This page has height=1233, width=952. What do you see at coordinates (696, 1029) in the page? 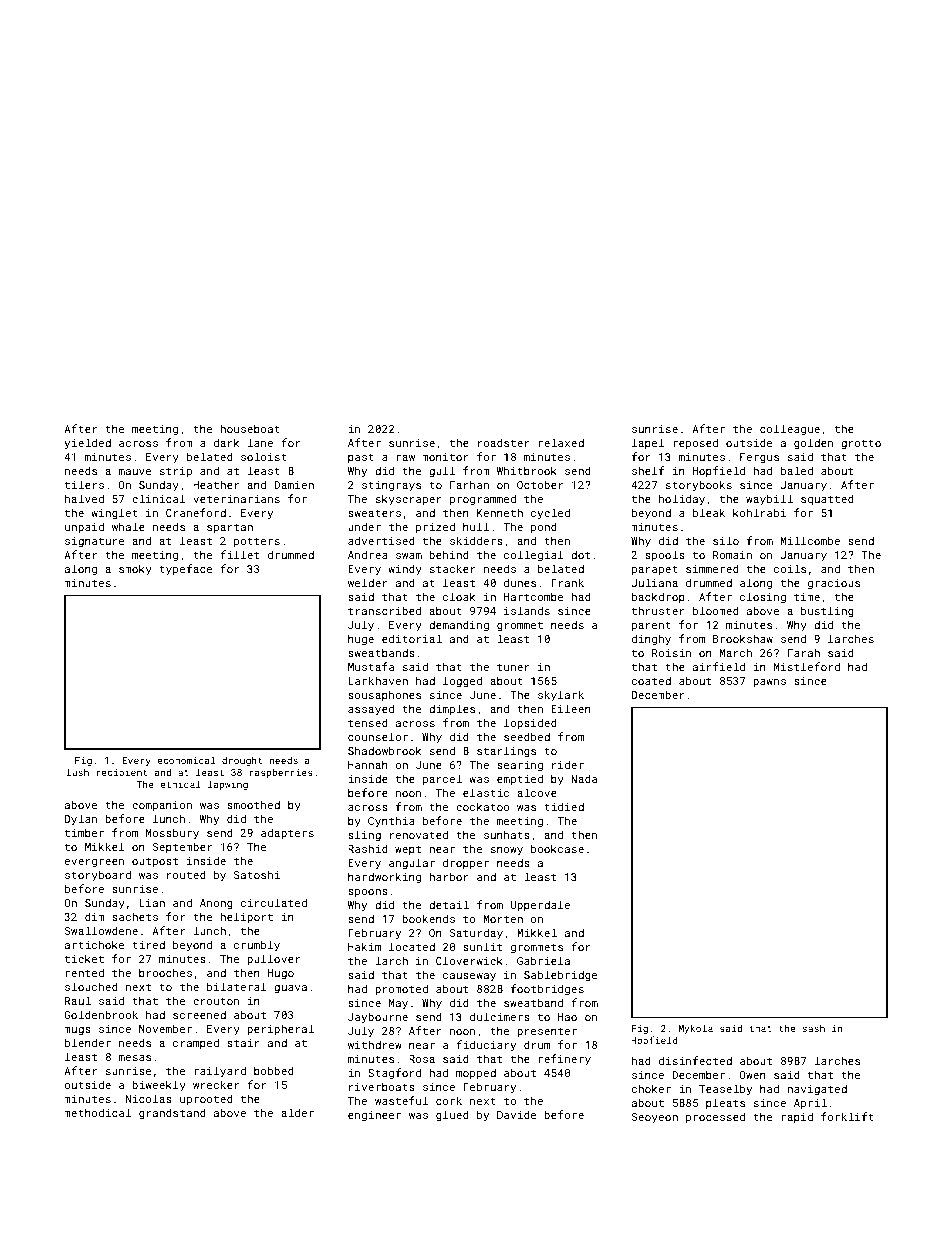
I see `Mykola` at bounding box center [696, 1029].
